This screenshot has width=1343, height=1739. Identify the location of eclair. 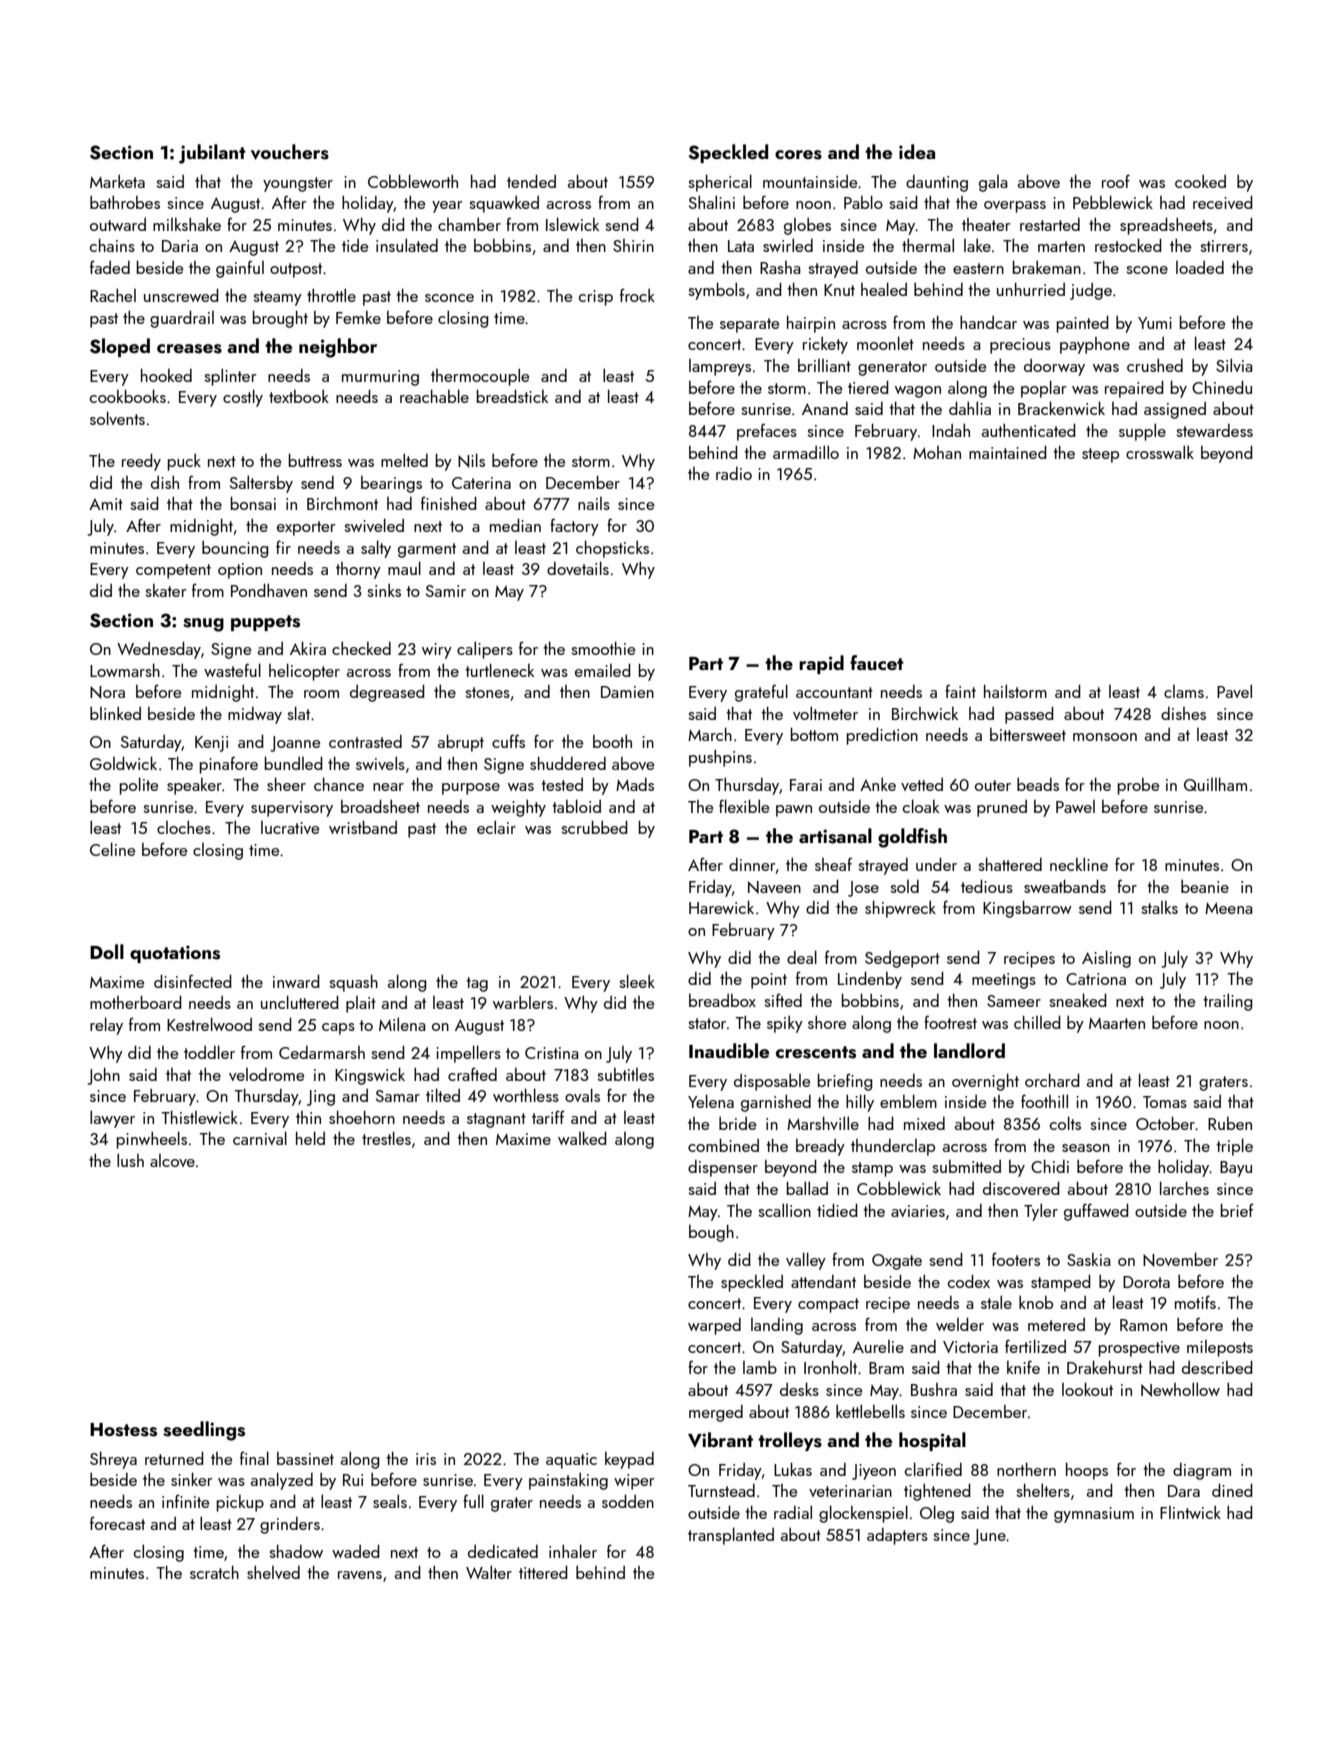
(496, 827).
